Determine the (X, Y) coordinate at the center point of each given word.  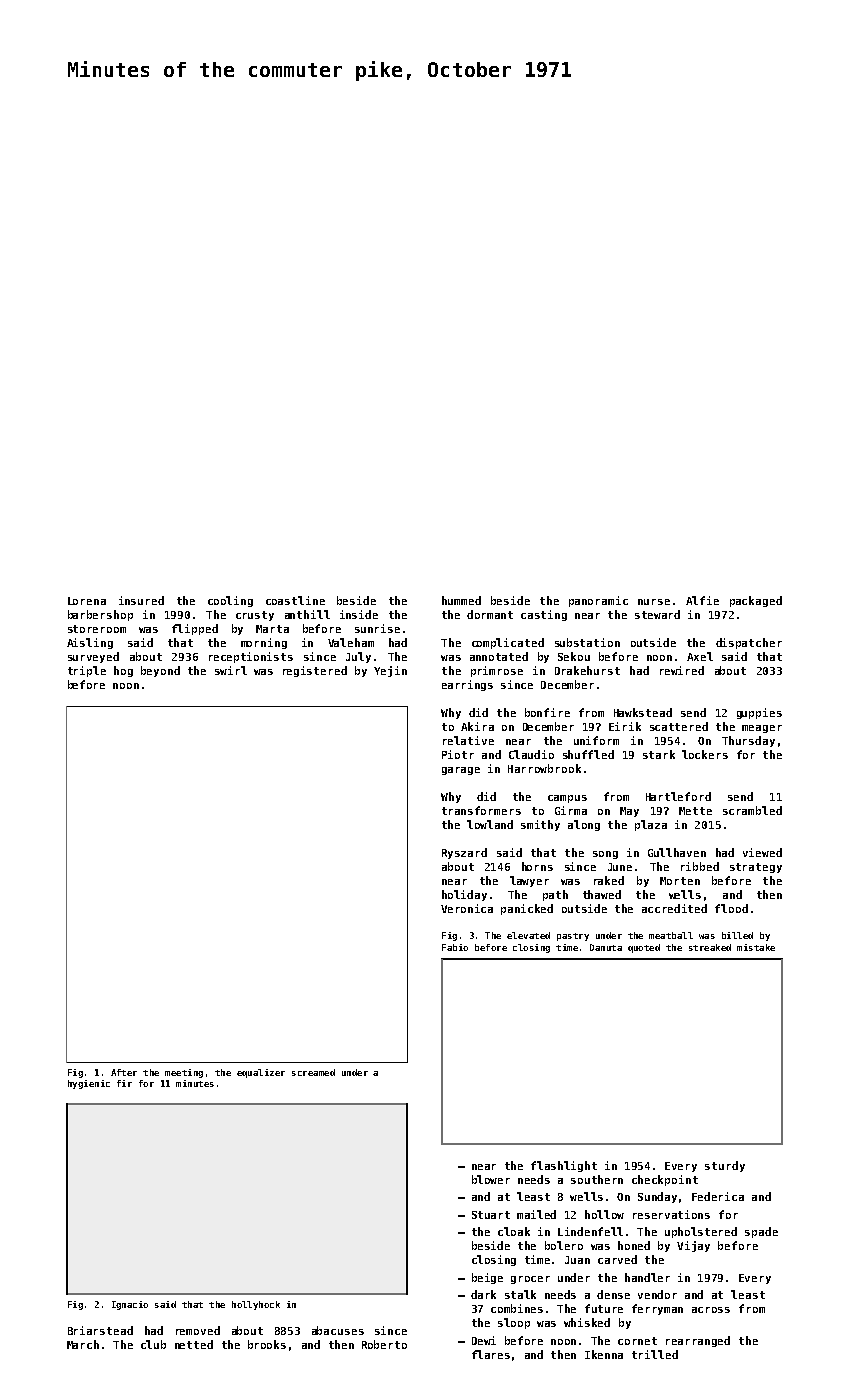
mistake (756, 947)
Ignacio (130, 1305)
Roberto (384, 1344)
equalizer (261, 1073)
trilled (655, 1354)
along (584, 825)
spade (761, 1232)
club (153, 1344)
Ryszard (464, 853)
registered (315, 671)
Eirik (625, 726)
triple (87, 671)
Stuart (491, 1215)
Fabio (455, 947)
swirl (231, 670)
